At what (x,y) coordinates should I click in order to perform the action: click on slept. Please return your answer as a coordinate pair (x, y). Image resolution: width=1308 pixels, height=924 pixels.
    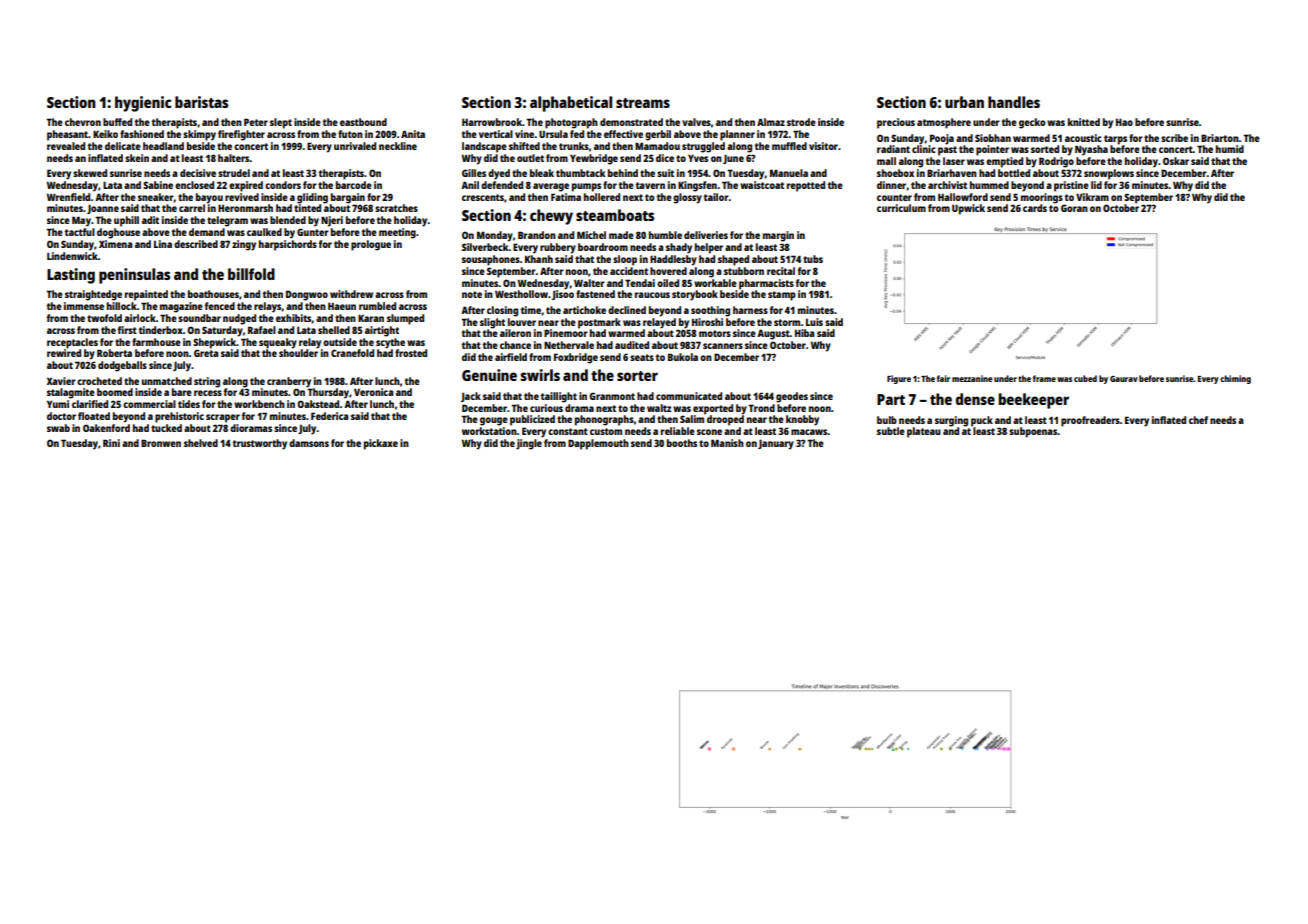
    Looking at the image, I should click on (281, 123).
